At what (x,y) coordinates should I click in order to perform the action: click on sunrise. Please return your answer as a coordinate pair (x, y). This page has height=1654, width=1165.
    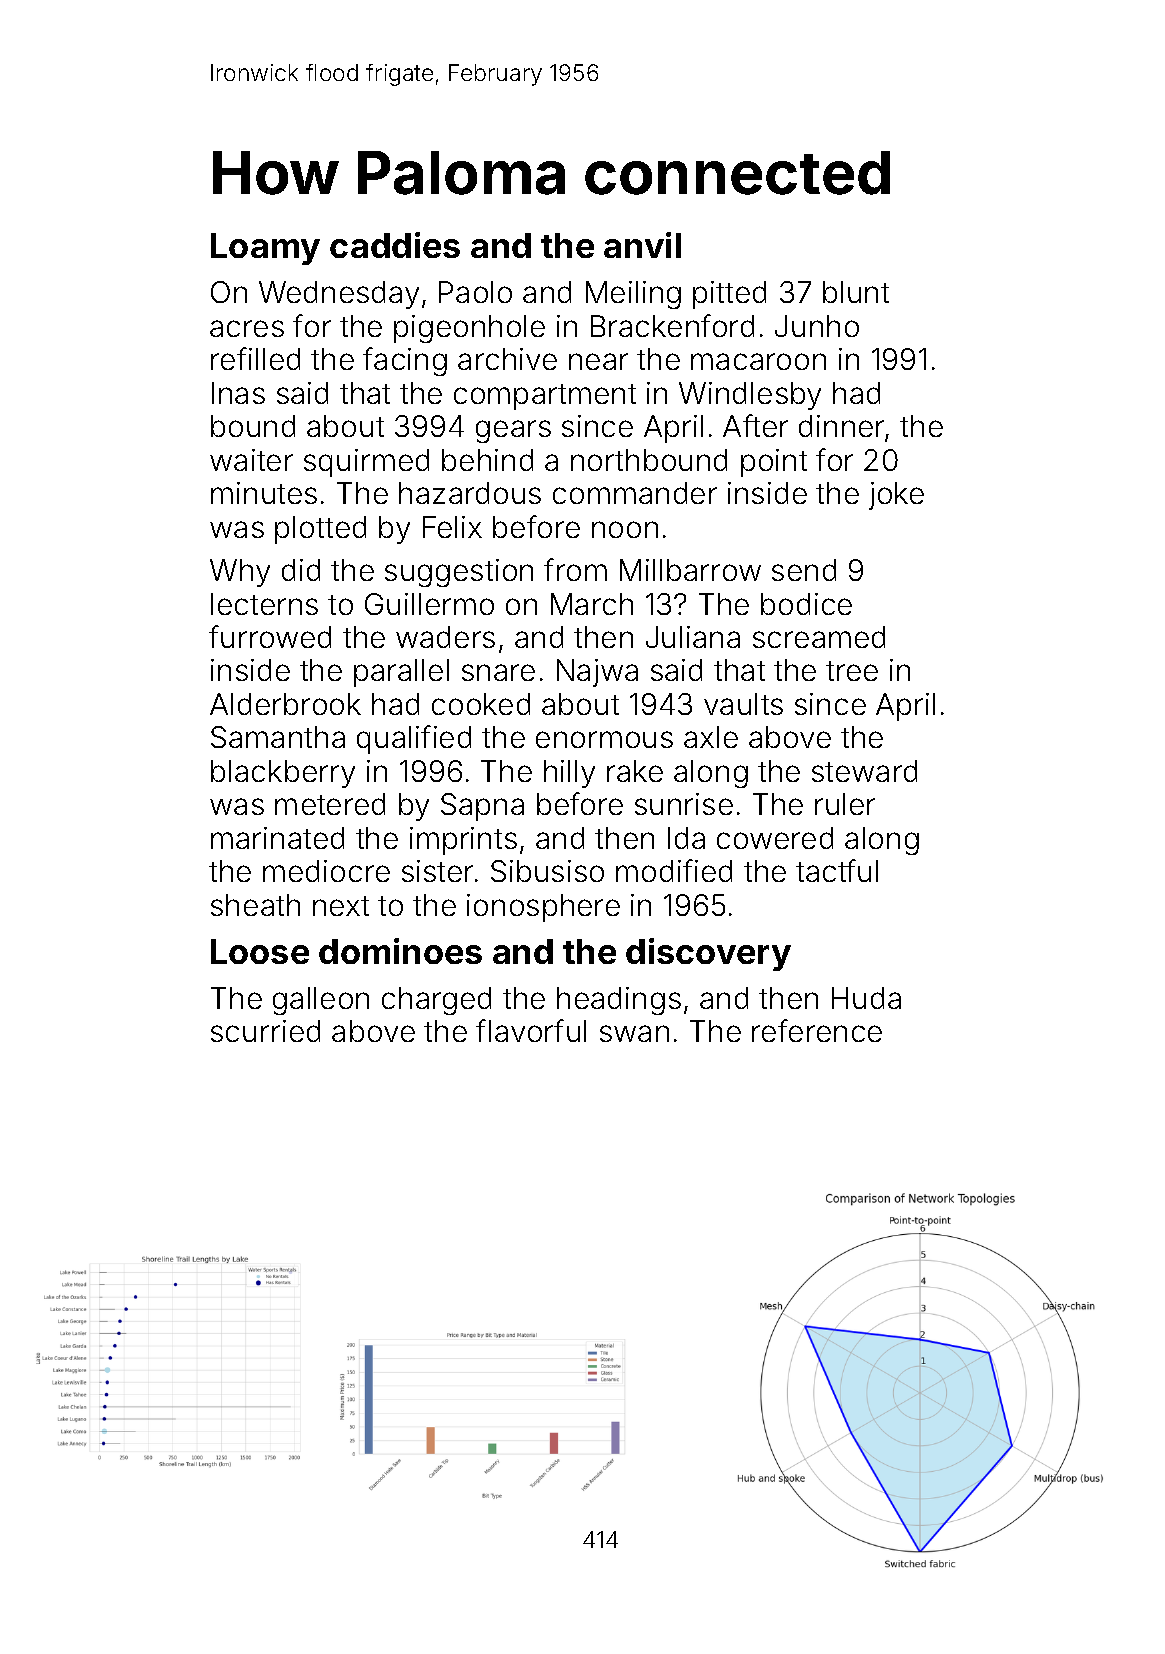
    Looking at the image, I should click on (684, 804).
